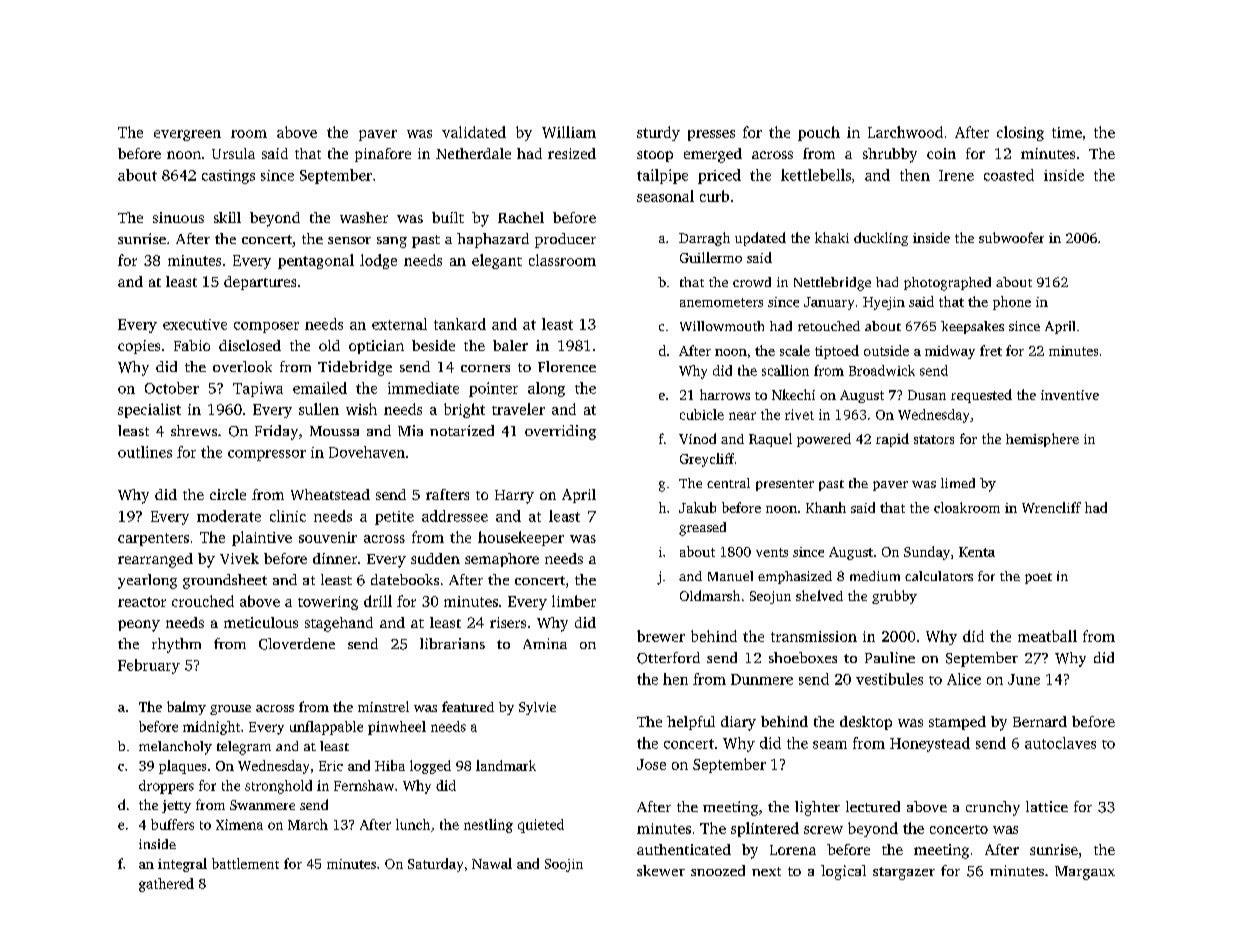 The image size is (1233, 952). I want to click on groundsheet, so click(225, 581).
